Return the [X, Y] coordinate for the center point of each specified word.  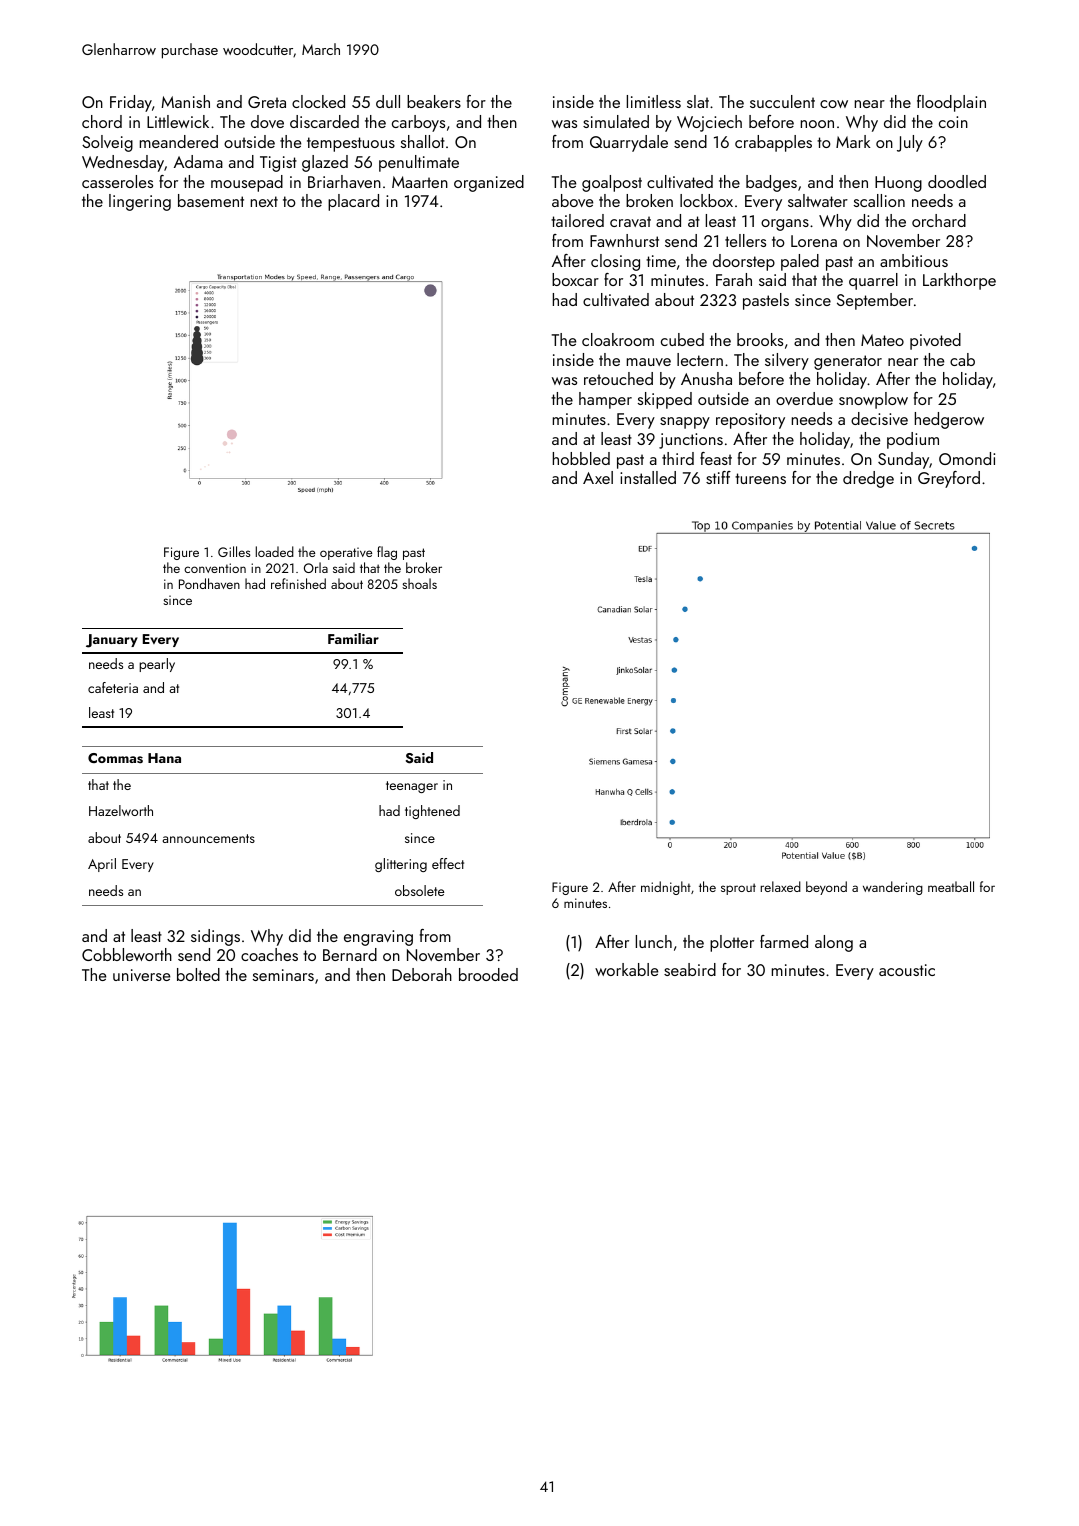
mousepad [247, 183]
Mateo [882, 340]
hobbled [581, 458]
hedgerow [949, 420]
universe [141, 975]
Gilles [234, 551]
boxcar [575, 279]
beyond [826, 888]
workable [626, 969]
